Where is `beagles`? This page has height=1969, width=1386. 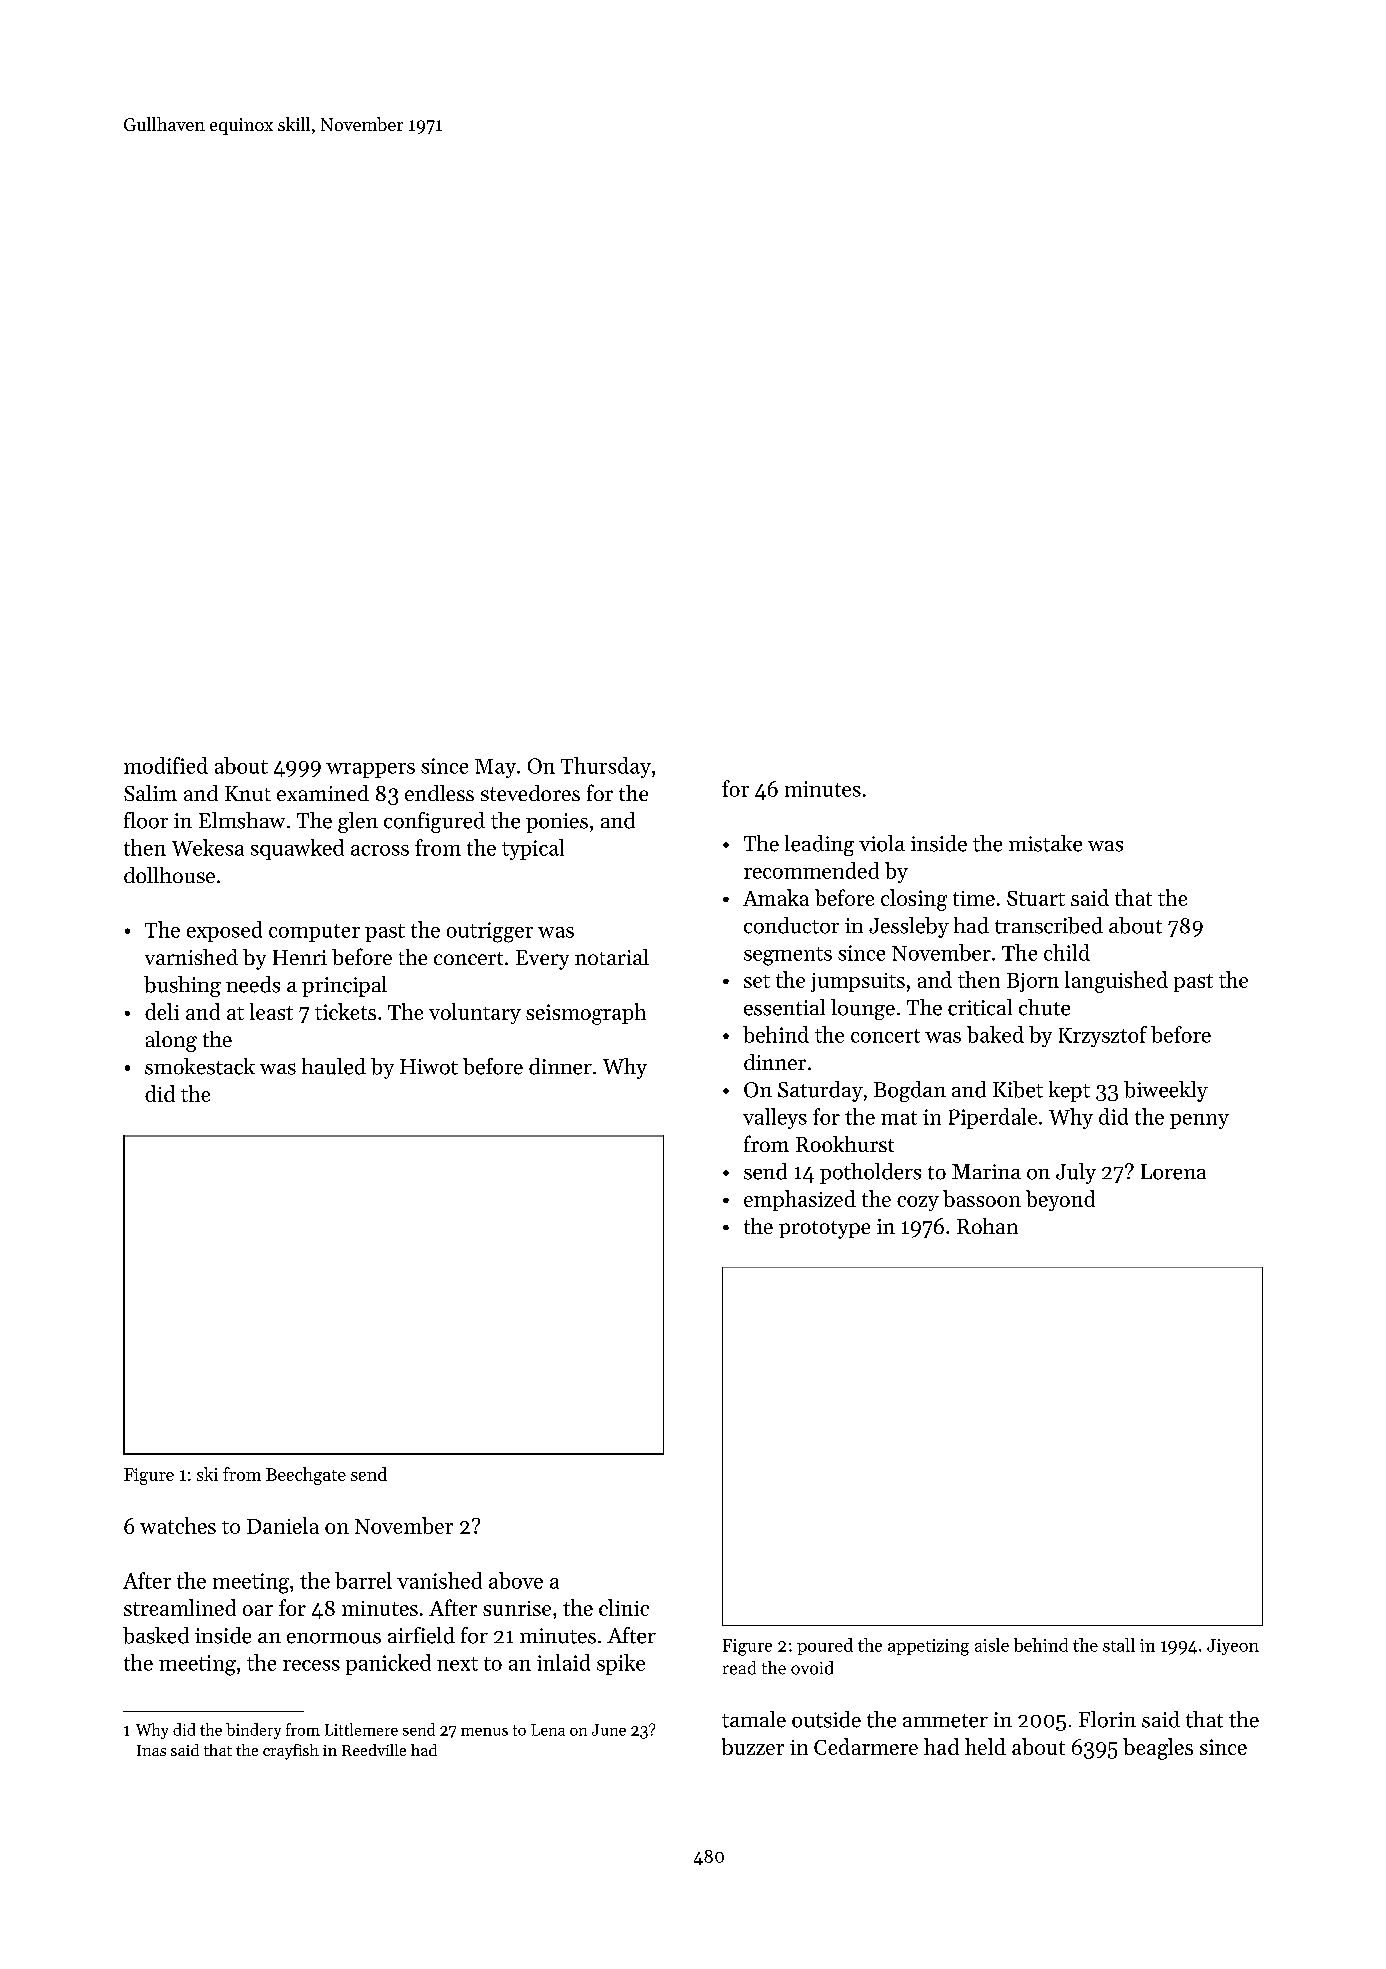
beagles is located at coordinates (1158, 1749).
